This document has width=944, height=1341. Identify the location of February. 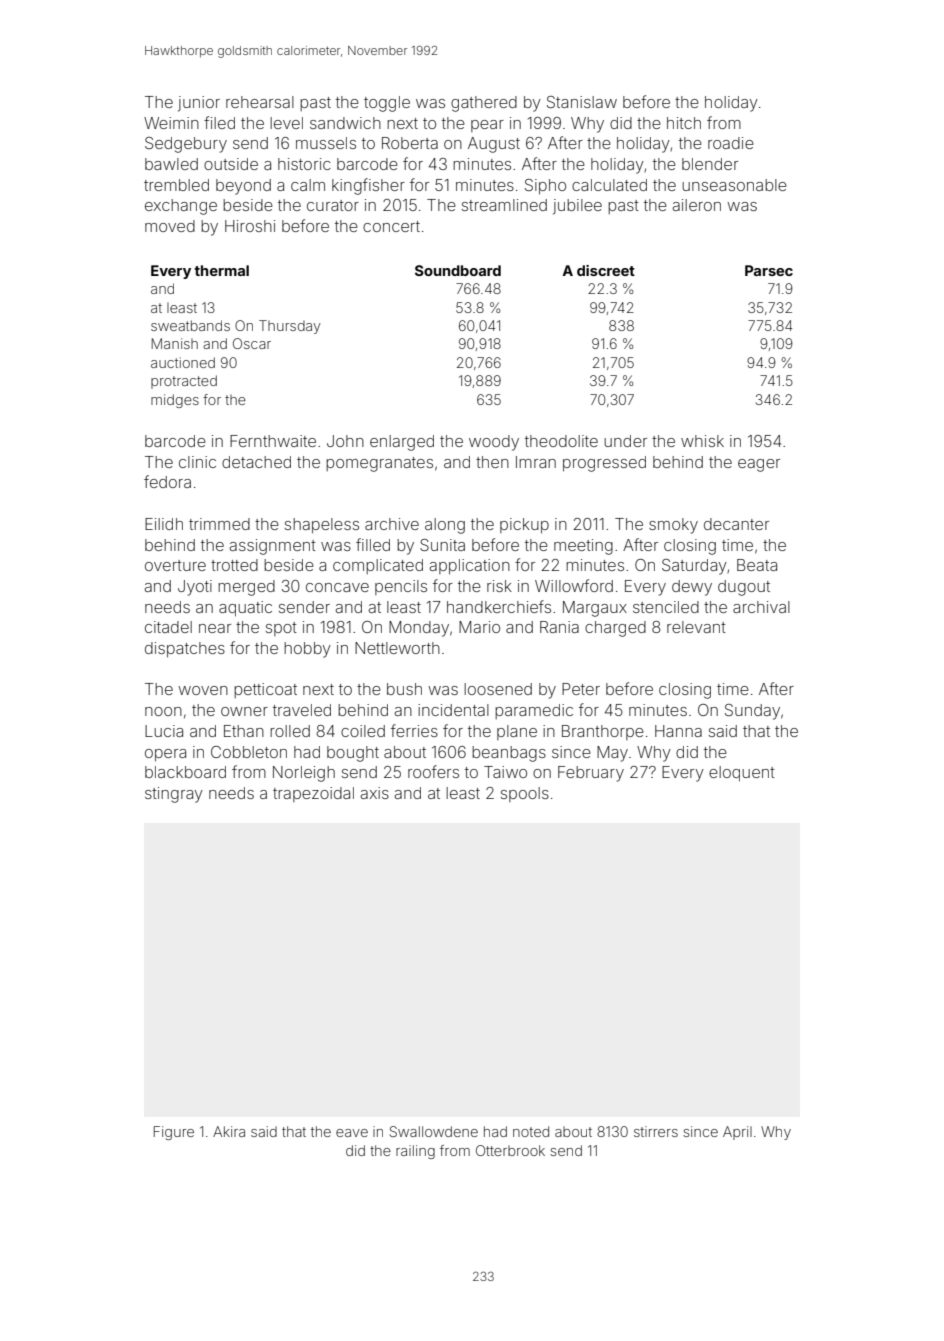
(591, 774).
